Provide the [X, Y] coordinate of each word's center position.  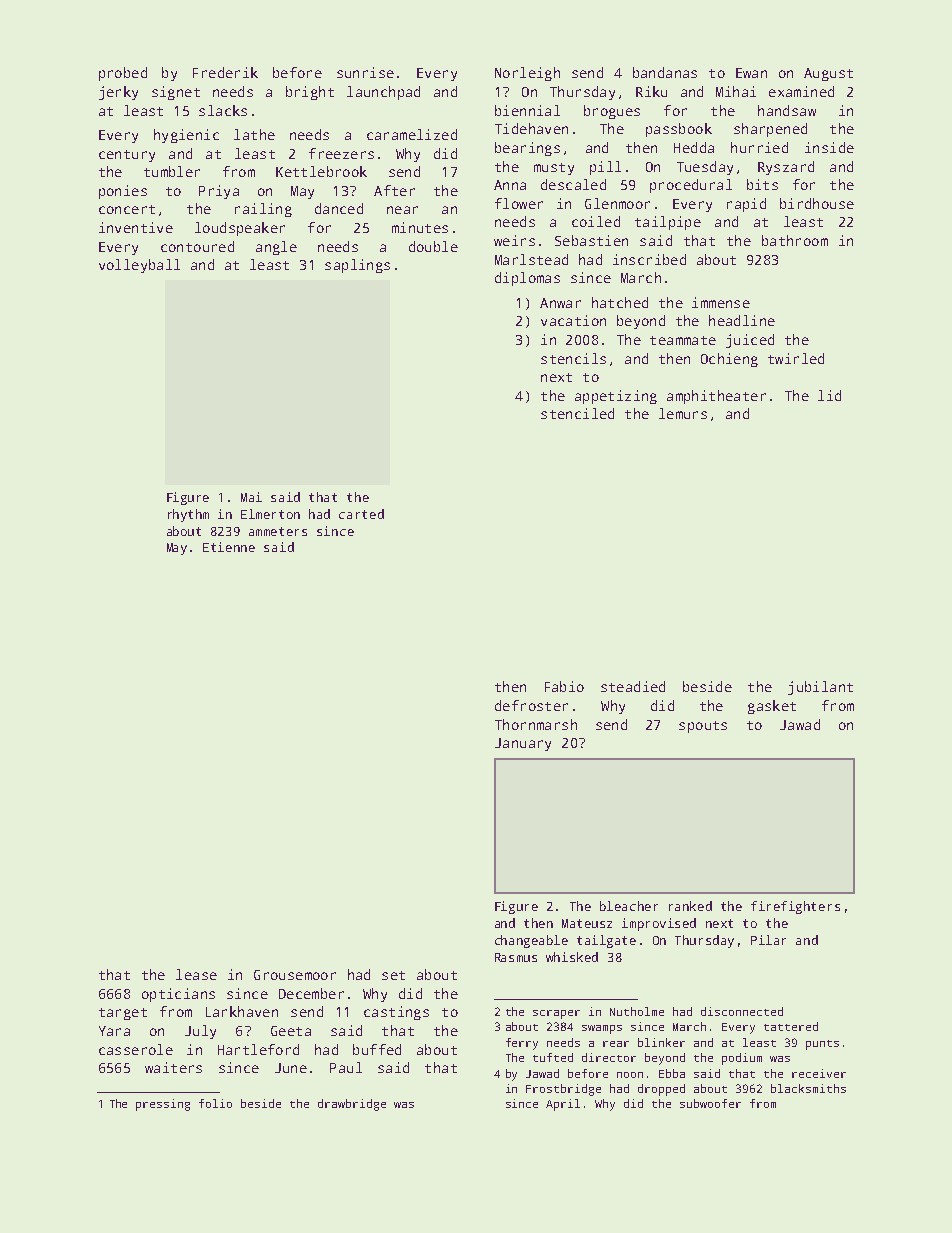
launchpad [383, 93]
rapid [746, 205]
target [123, 1014]
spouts [703, 727]
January [523, 744]
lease [196, 974]
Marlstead [531, 259]
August [828, 74]
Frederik [225, 72]
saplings [357, 266]
